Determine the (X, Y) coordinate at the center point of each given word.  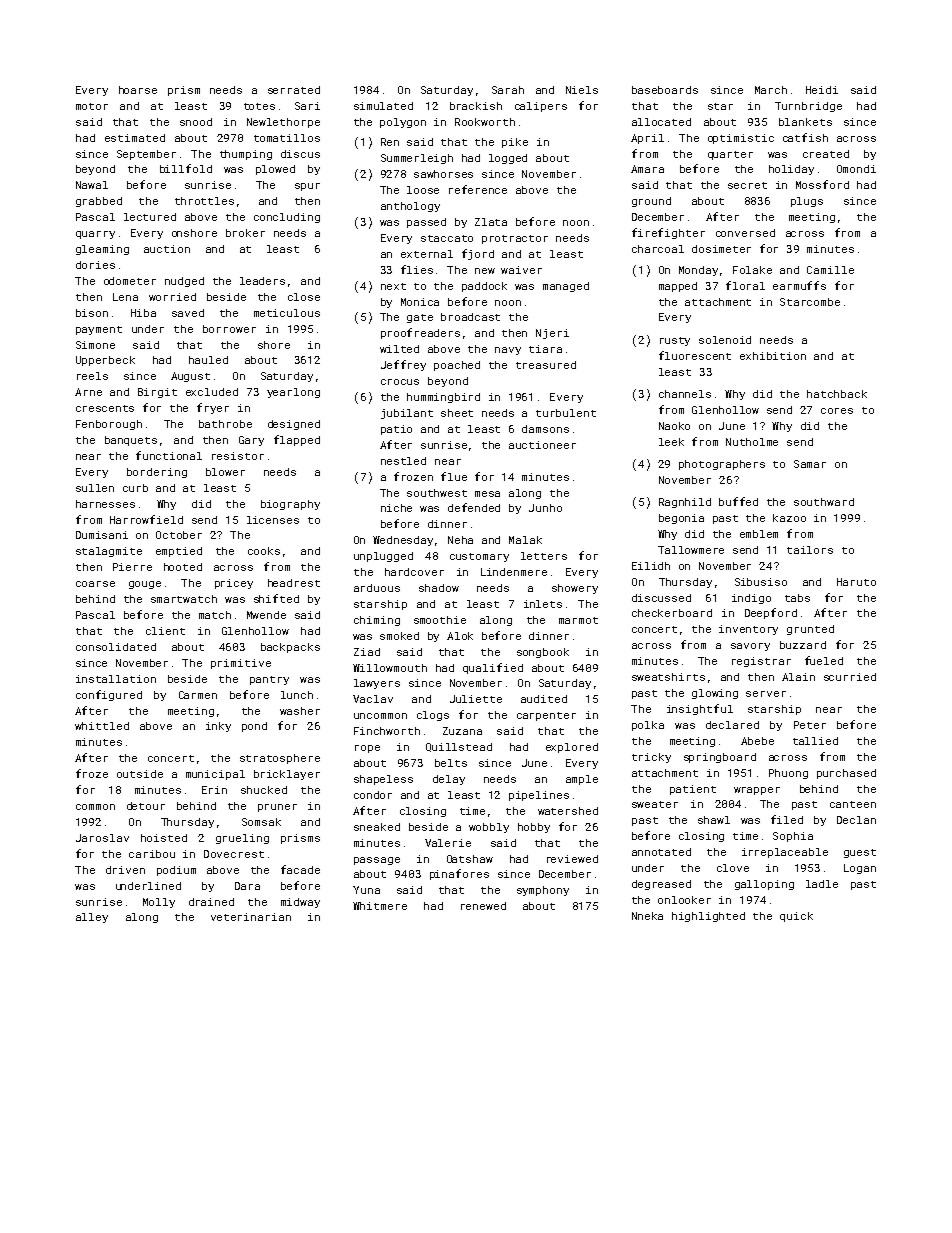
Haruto (856, 582)
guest (860, 853)
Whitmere (380, 906)
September (146, 155)
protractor (515, 239)
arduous (377, 588)
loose (423, 190)
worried (172, 297)
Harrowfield (146, 519)
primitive (241, 664)
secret (747, 185)
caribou (152, 854)
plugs (807, 202)
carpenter (546, 716)
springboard (720, 758)
